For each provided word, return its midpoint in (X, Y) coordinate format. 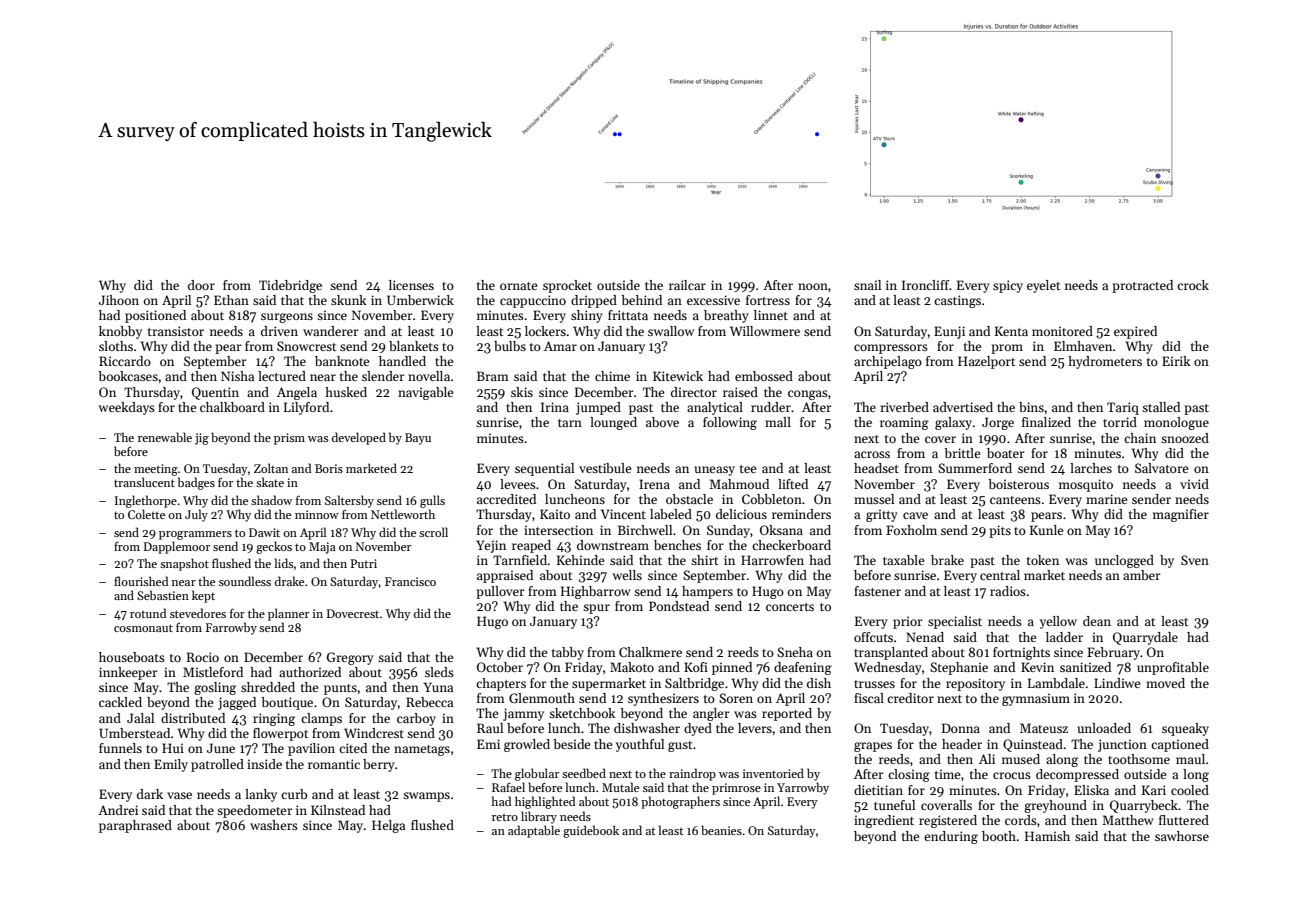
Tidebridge (290, 286)
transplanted (891, 653)
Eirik (1176, 361)
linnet (771, 315)
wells (627, 575)
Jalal (140, 718)
